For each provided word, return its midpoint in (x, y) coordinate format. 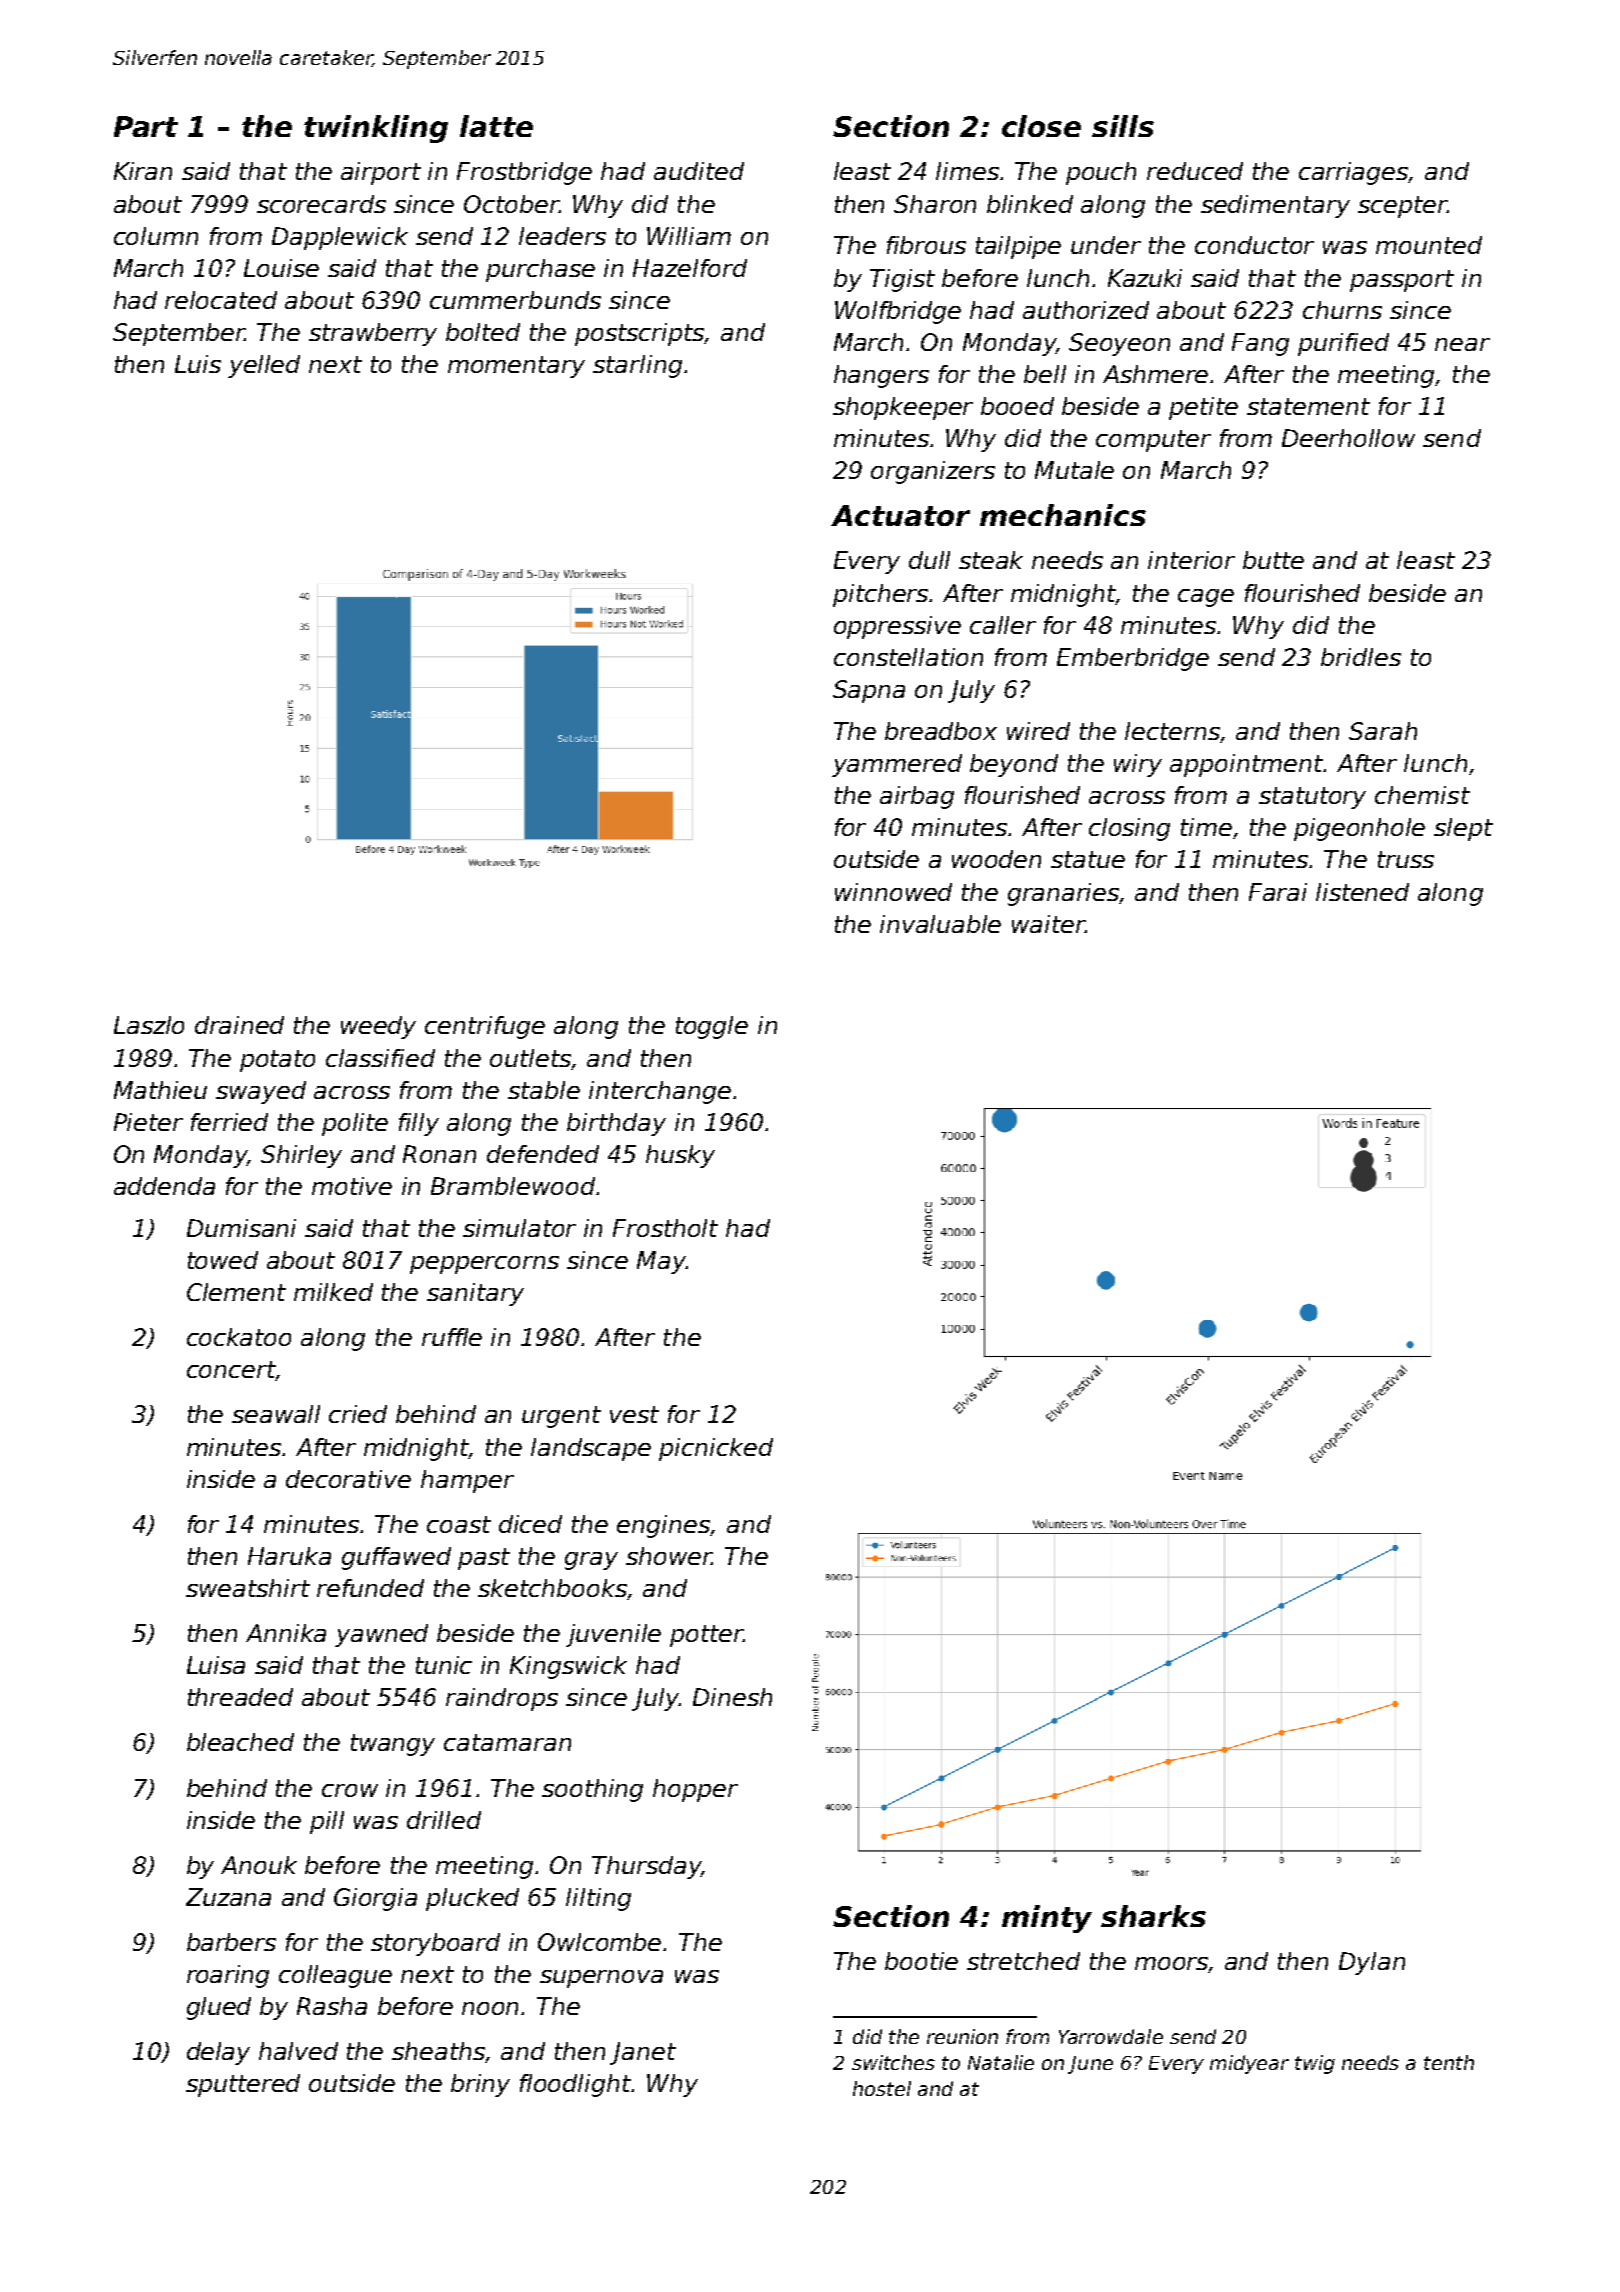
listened (1362, 892)
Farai (1278, 892)
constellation (908, 657)
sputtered (243, 2085)
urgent (561, 1417)
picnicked (716, 1449)
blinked (1030, 204)
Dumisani (241, 1228)
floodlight (576, 2085)
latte (496, 126)
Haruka (289, 1556)
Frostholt (665, 1228)
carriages (1354, 173)
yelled (264, 366)
